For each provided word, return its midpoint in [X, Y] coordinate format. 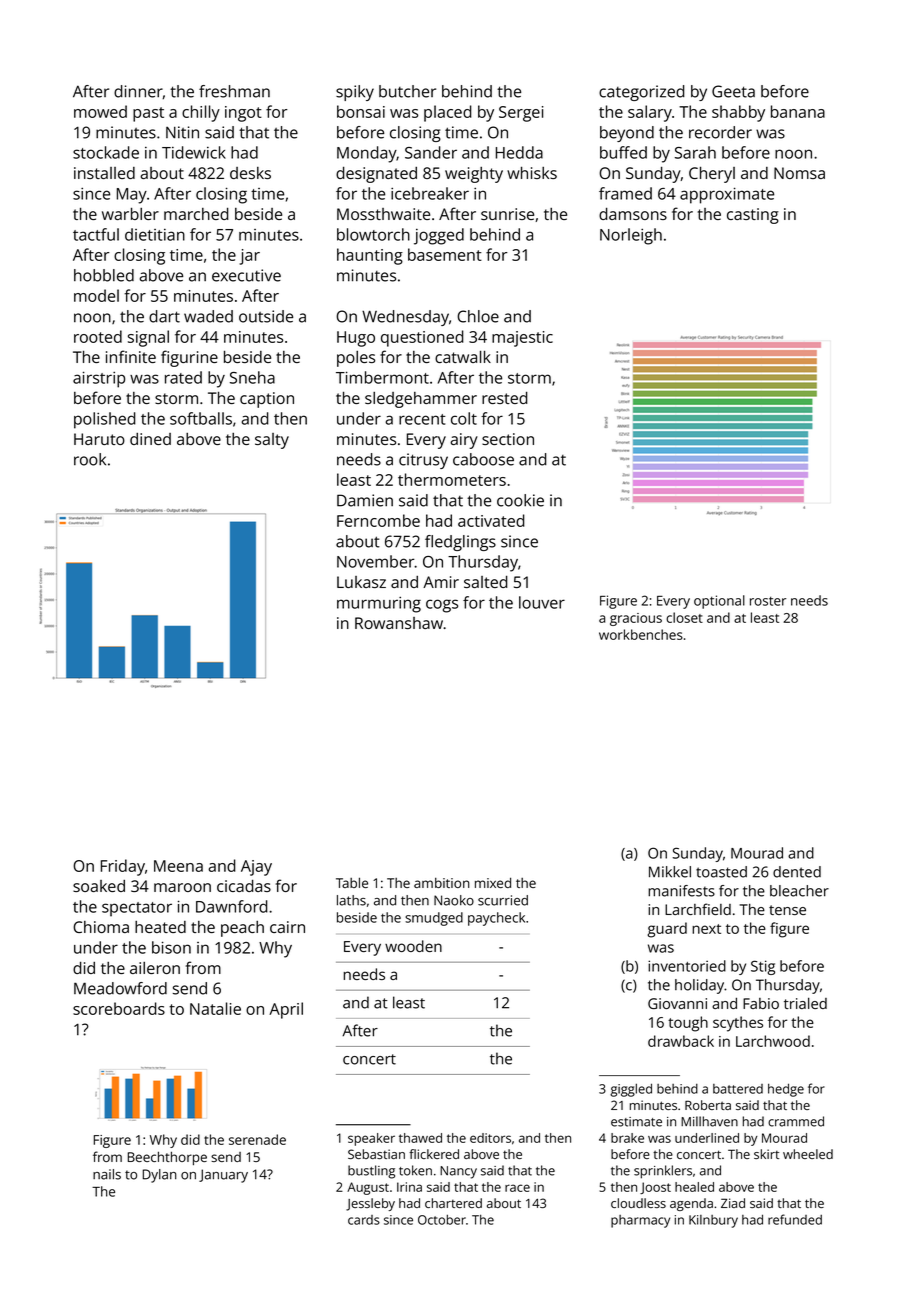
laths [351, 900]
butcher [407, 91]
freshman [234, 91]
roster [768, 601]
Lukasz [361, 582]
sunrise [507, 214]
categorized [642, 93]
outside [266, 316]
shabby [738, 113]
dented [797, 872]
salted [485, 582]
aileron [155, 968]
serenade [257, 1139]
